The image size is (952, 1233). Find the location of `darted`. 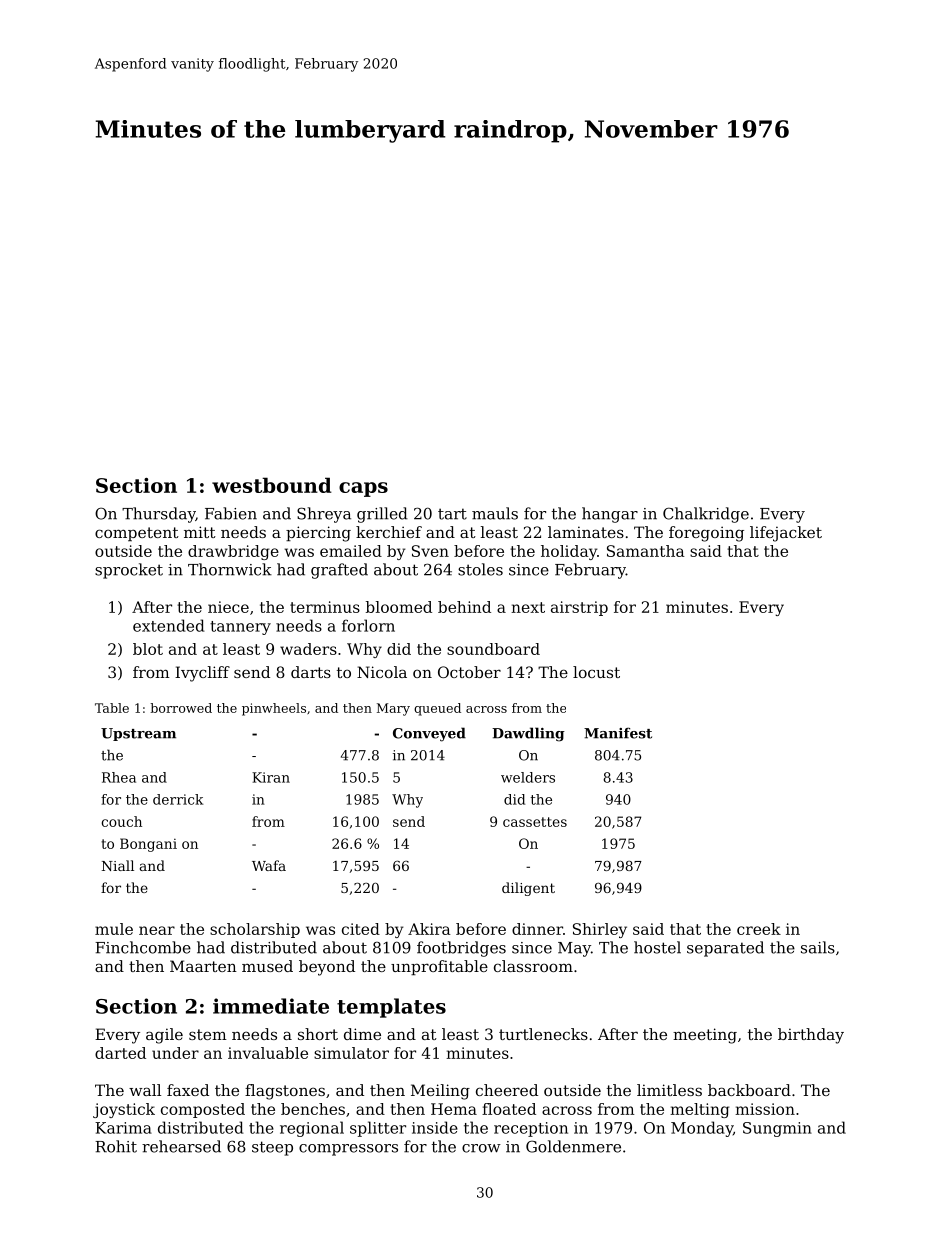

darted is located at coordinates (120, 1053).
